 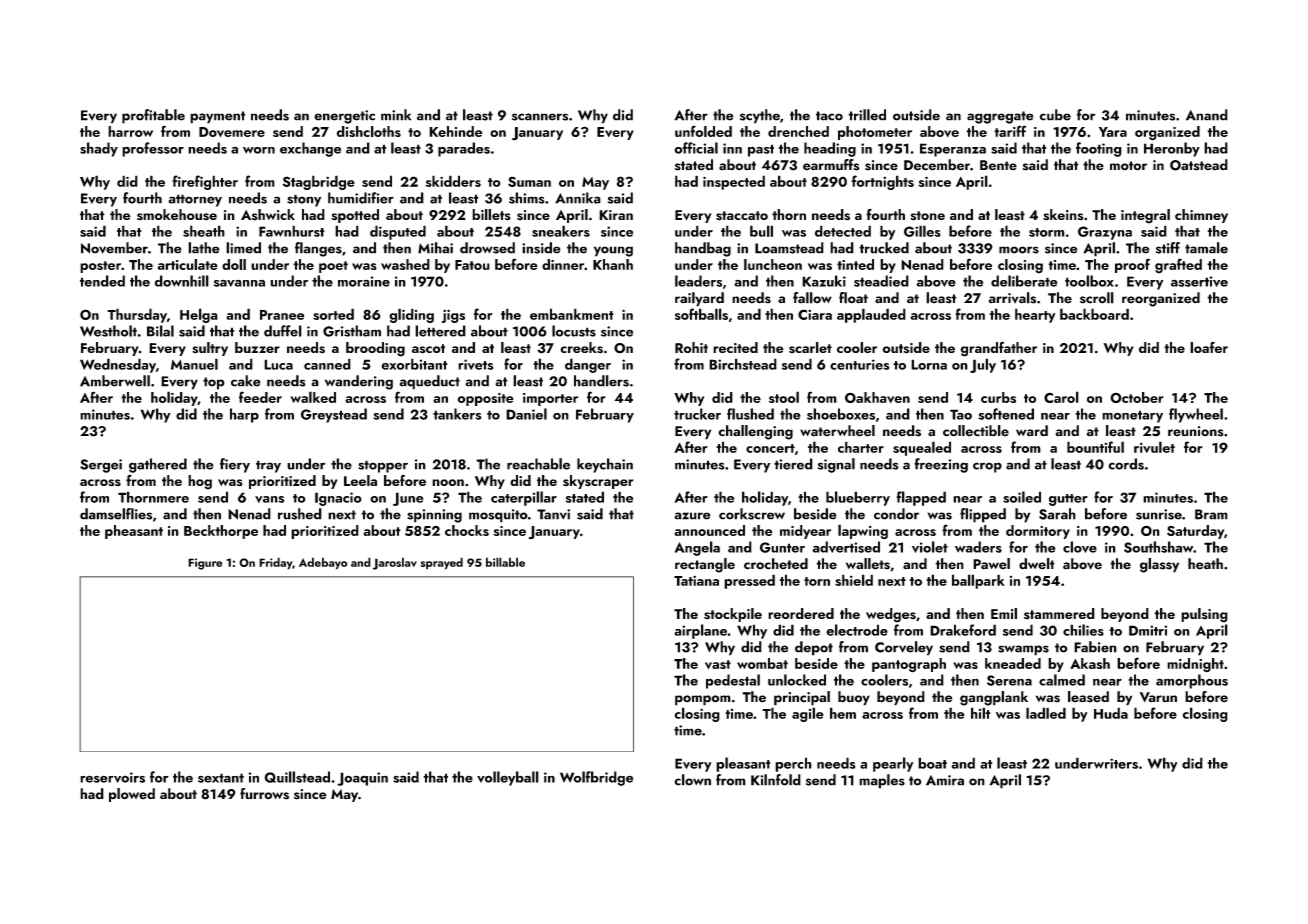 What do you see at coordinates (1168, 248) in the document?
I see `stiff` at bounding box center [1168, 248].
